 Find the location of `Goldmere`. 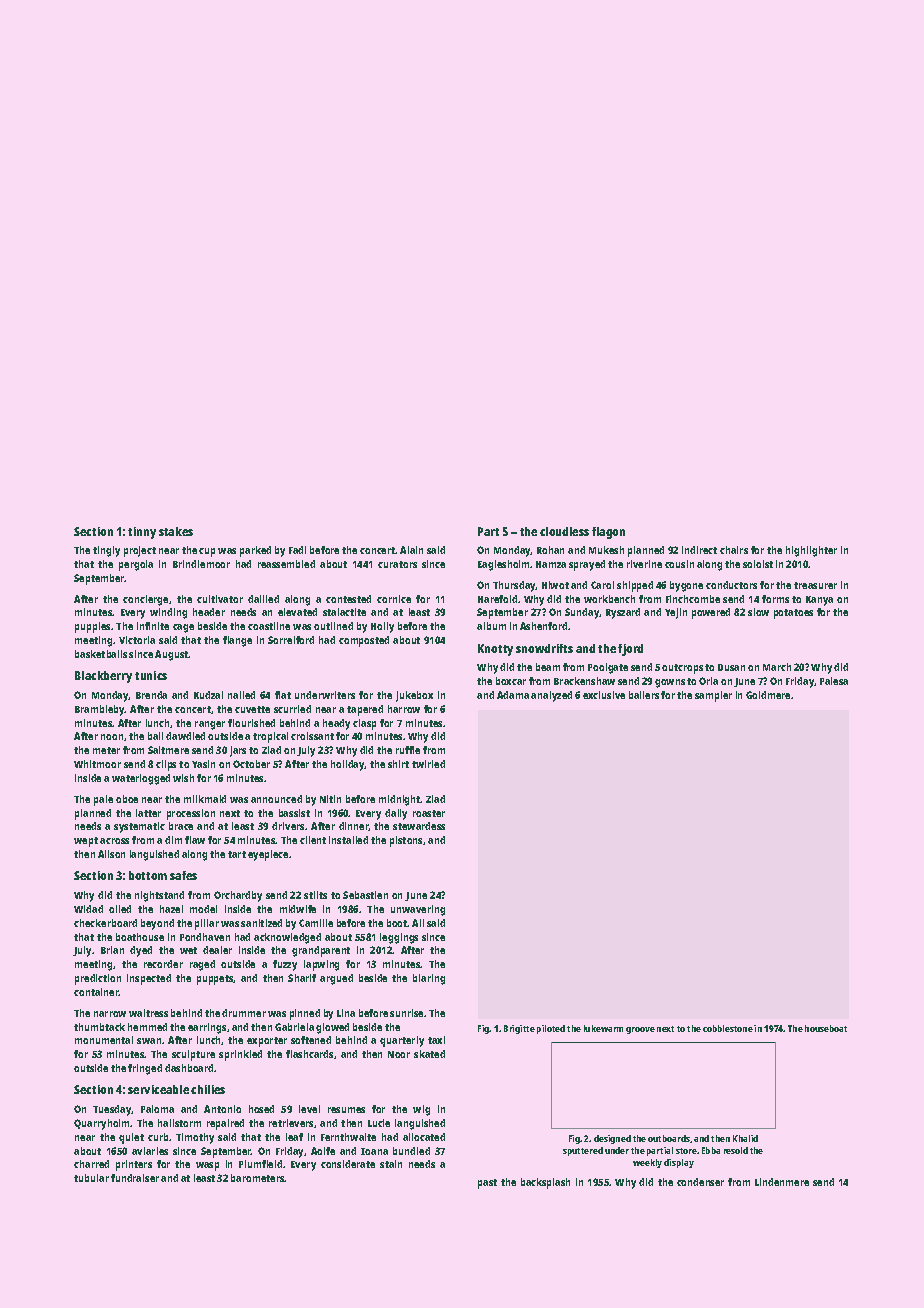

Goldmere is located at coordinates (768, 695).
